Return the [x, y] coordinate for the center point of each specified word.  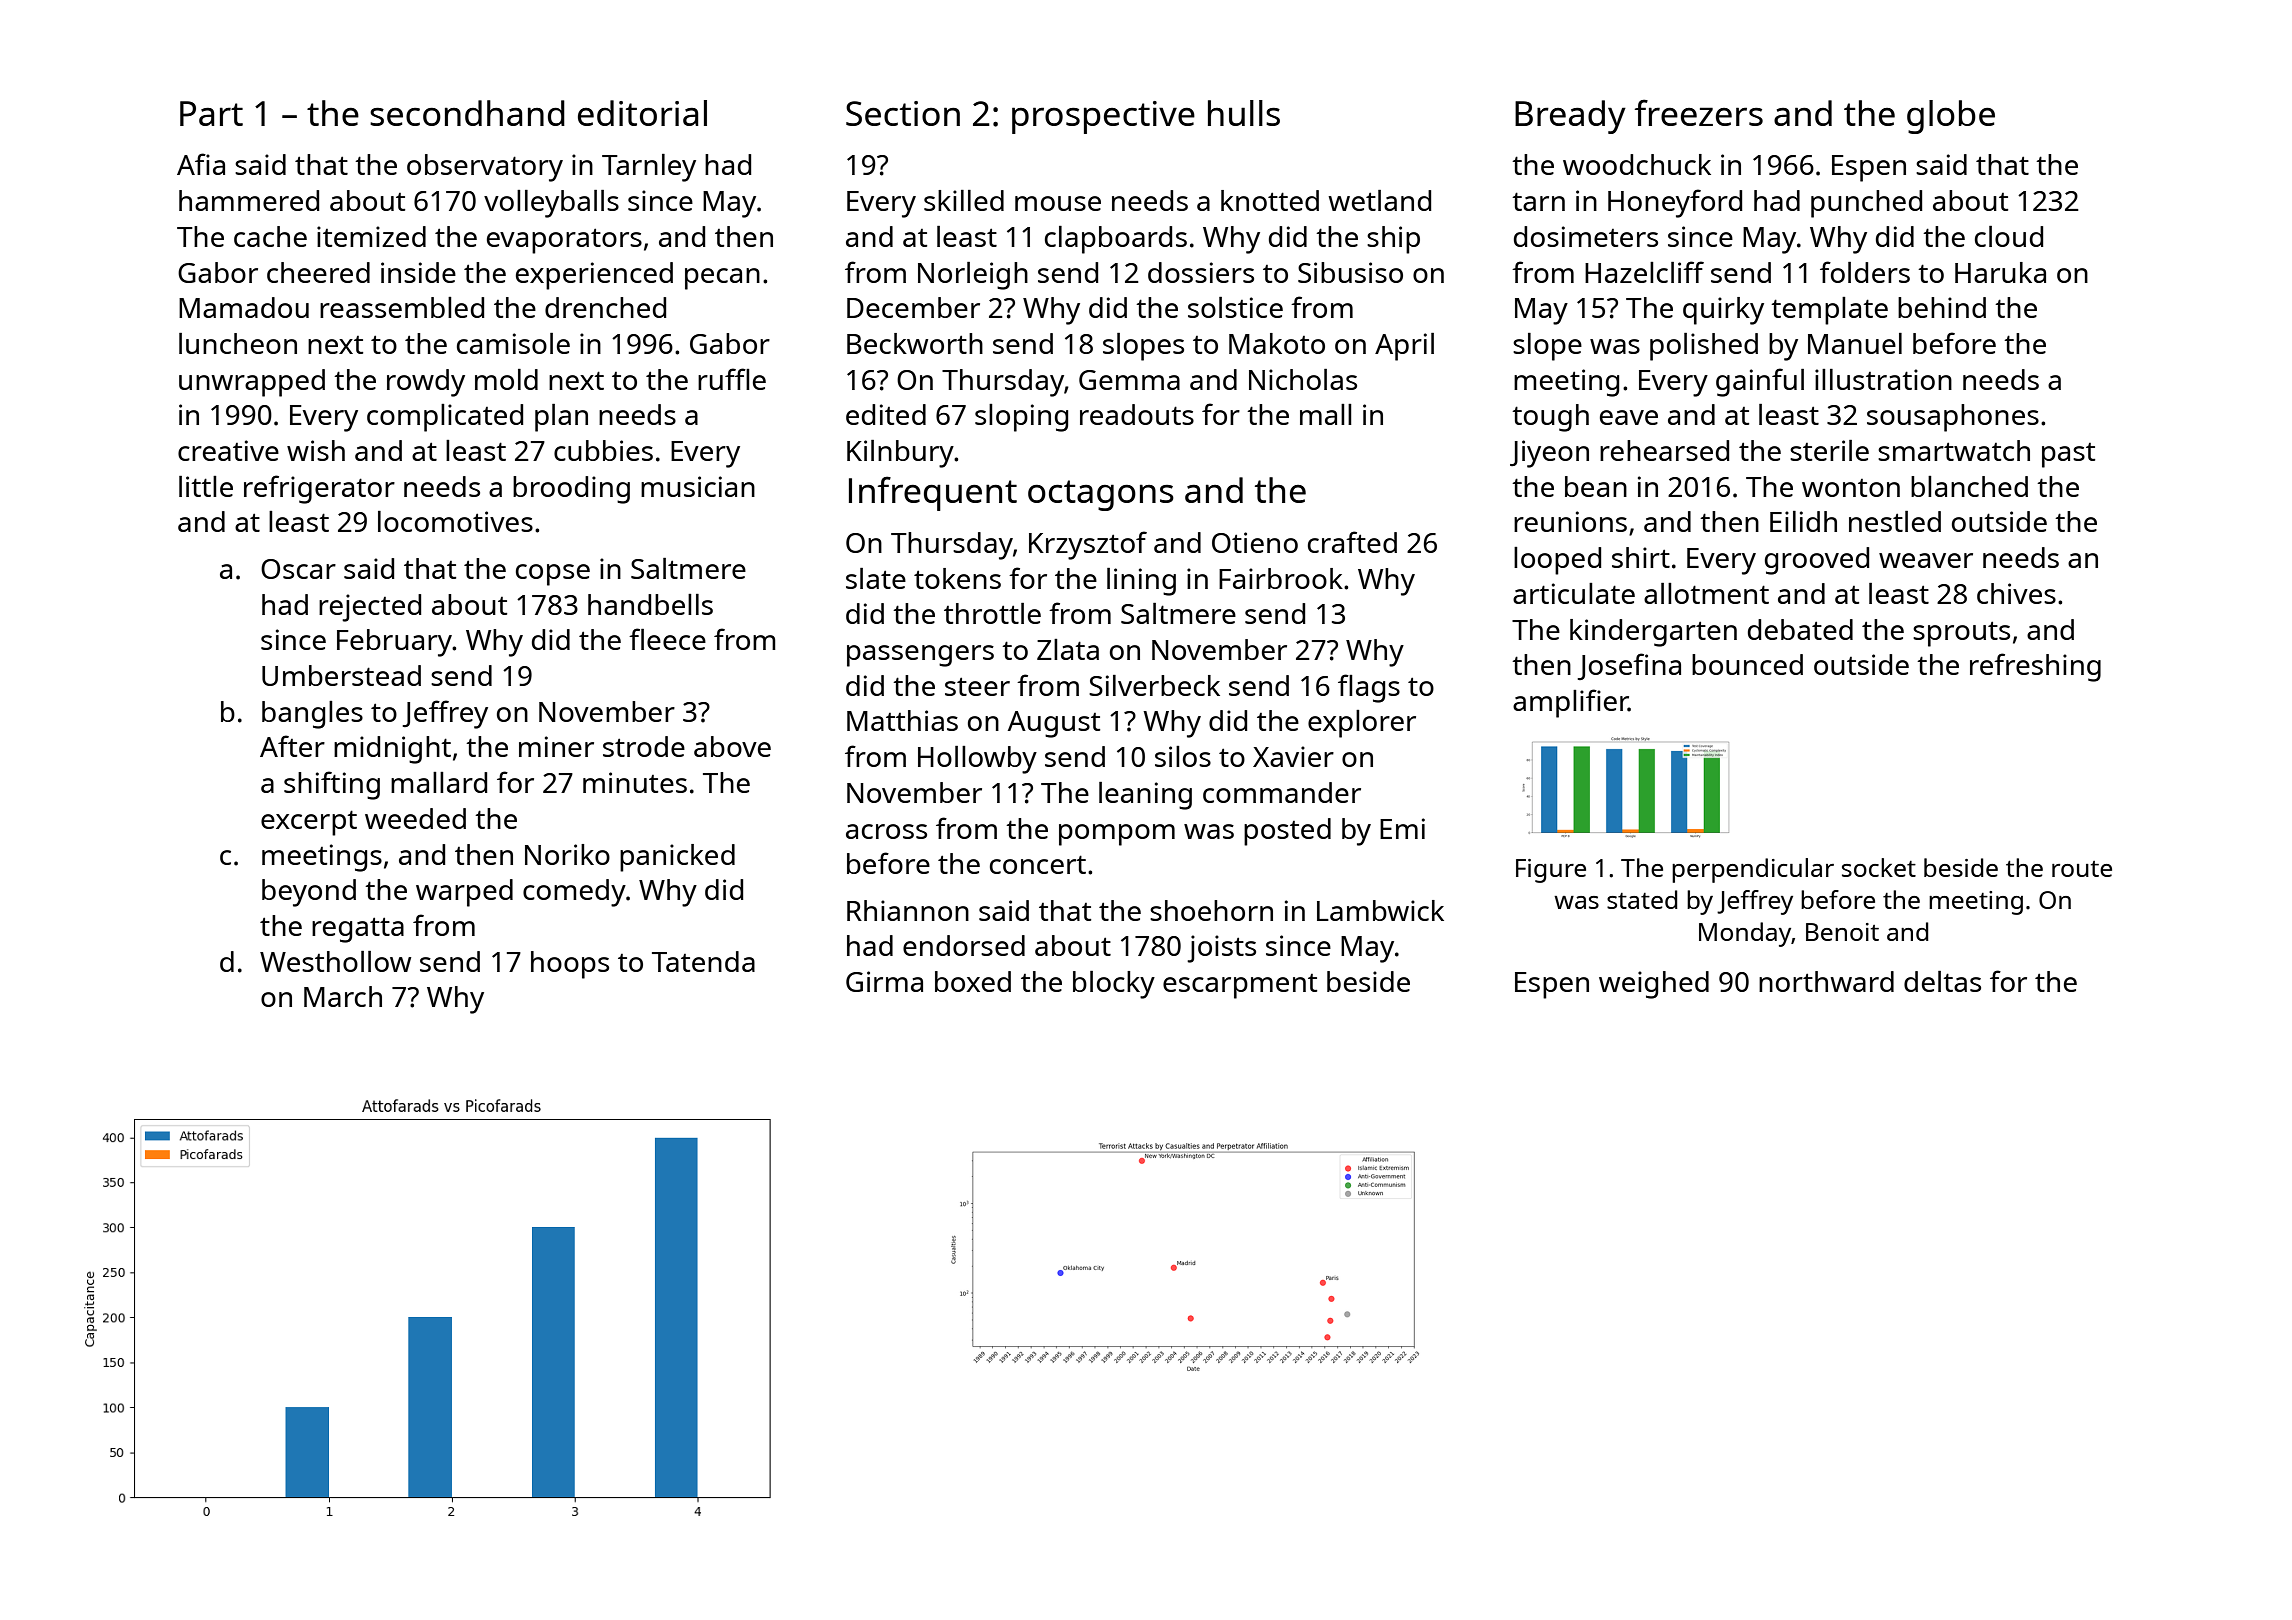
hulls [1244, 113]
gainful [1760, 382]
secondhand [467, 113]
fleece [667, 639]
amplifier [1570, 703]
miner [556, 746]
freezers [1699, 112]
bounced [1747, 664]
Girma [884, 981]
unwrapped [252, 383]
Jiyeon [1549, 454]
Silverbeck [1154, 685]
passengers [920, 656]
